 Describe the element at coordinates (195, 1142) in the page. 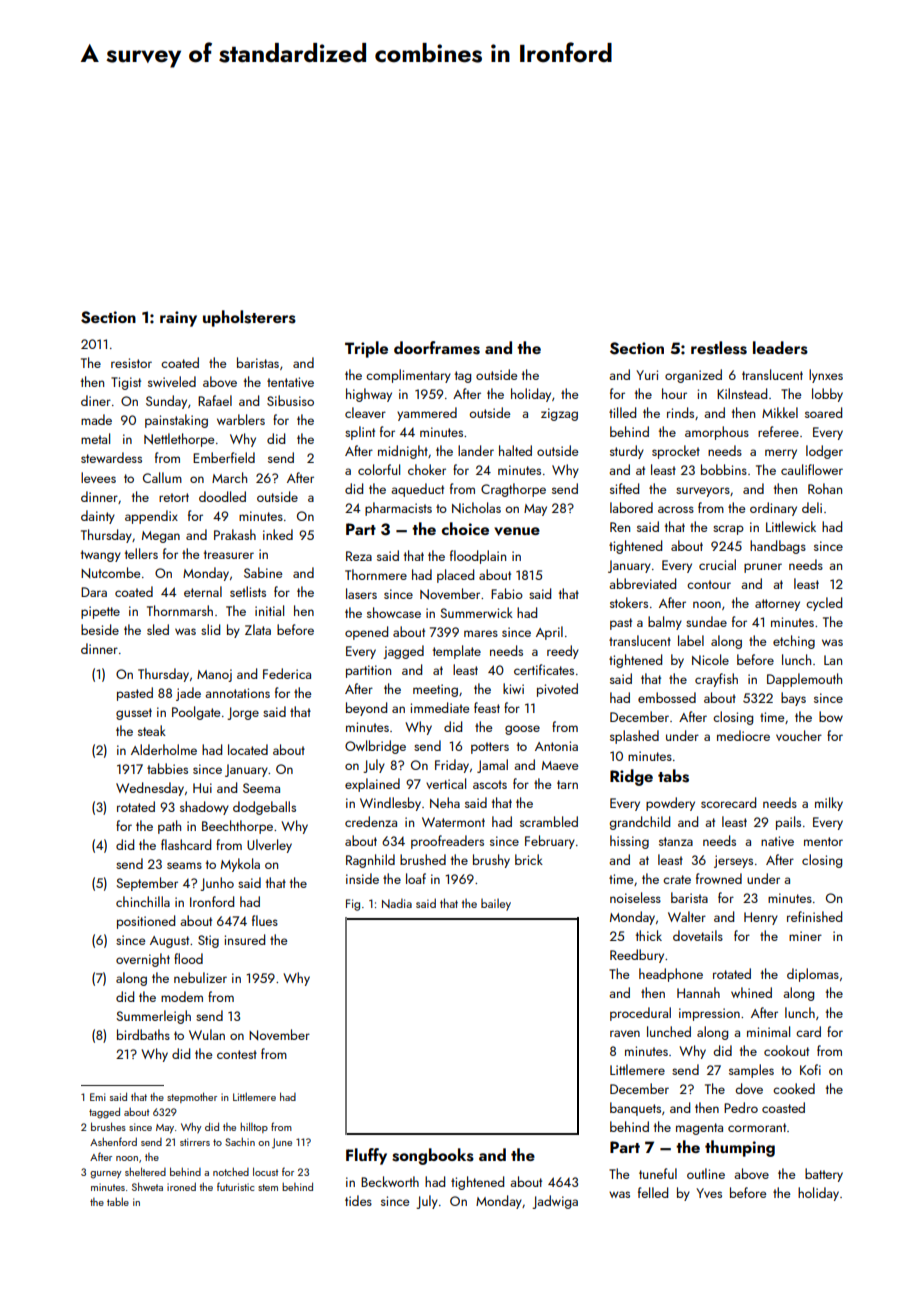

I see `stirrers` at that location.
